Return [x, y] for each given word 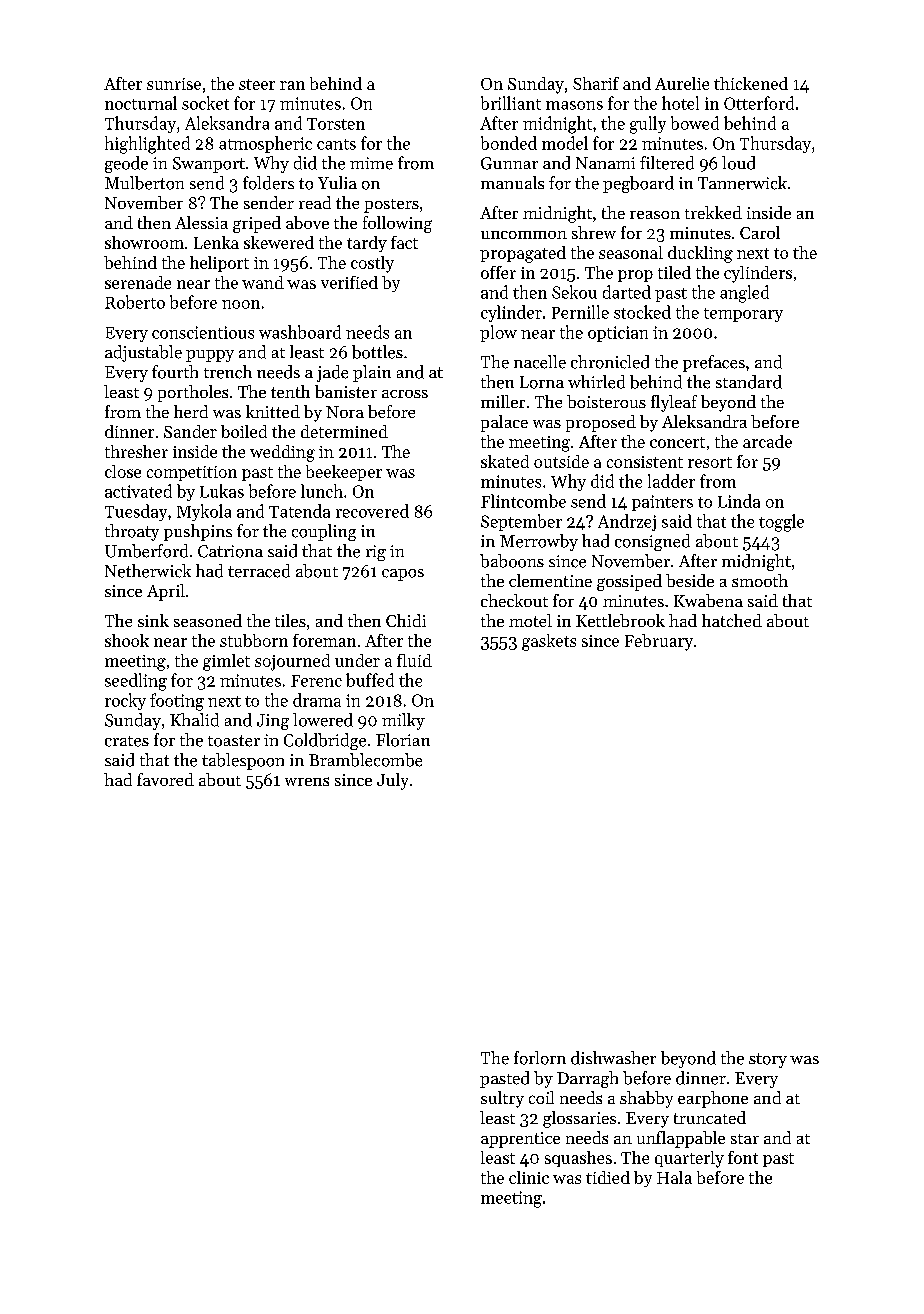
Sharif [596, 83]
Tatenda [299, 511]
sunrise [174, 84]
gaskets [549, 642]
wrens [307, 781]
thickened [751, 83]
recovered [372, 511]
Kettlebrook [620, 620]
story [768, 1060]
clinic [529, 1177]
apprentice [520, 1140]
